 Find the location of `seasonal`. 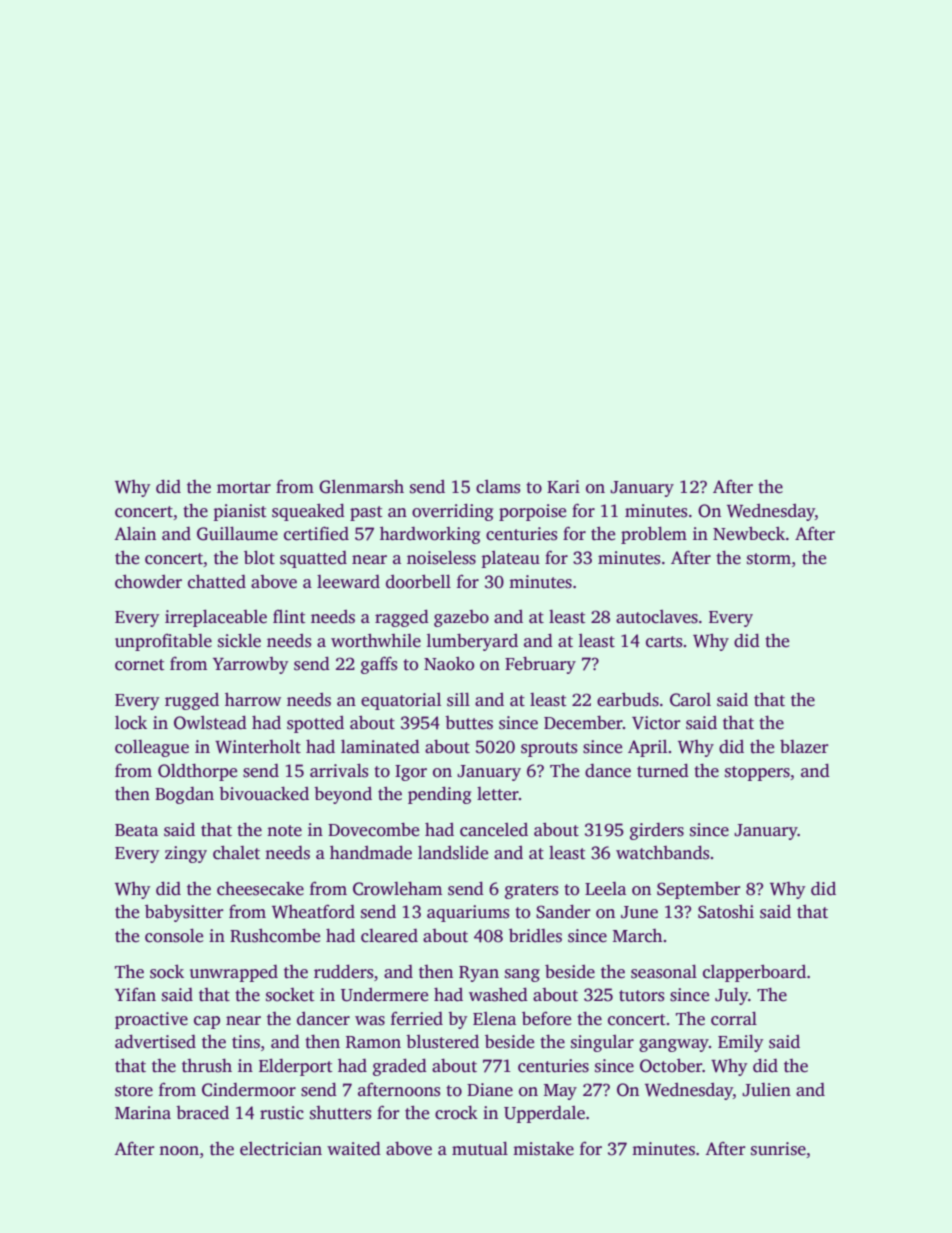

seasonal is located at coordinates (664, 971).
